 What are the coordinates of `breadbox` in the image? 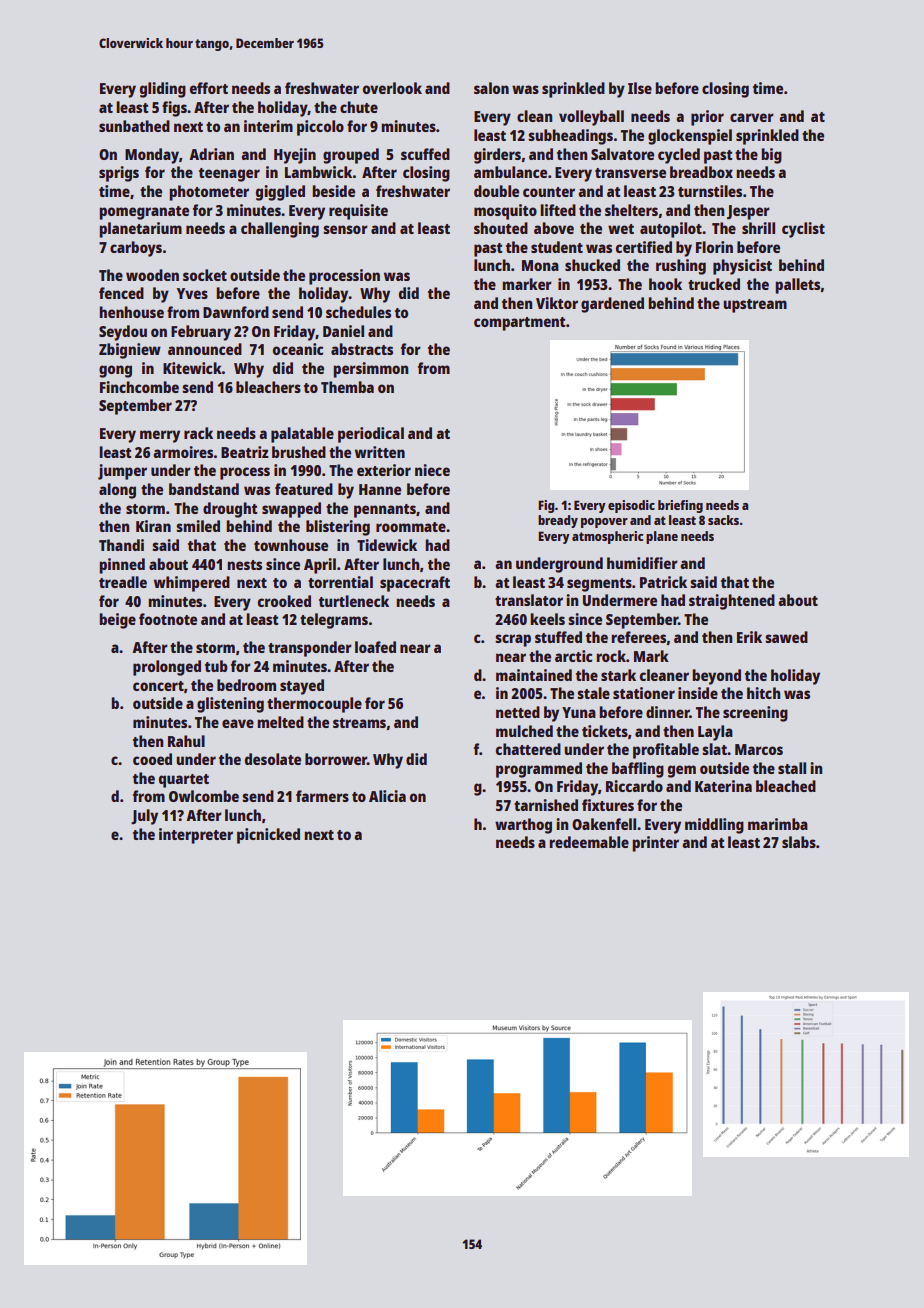 It's located at (701, 172).
